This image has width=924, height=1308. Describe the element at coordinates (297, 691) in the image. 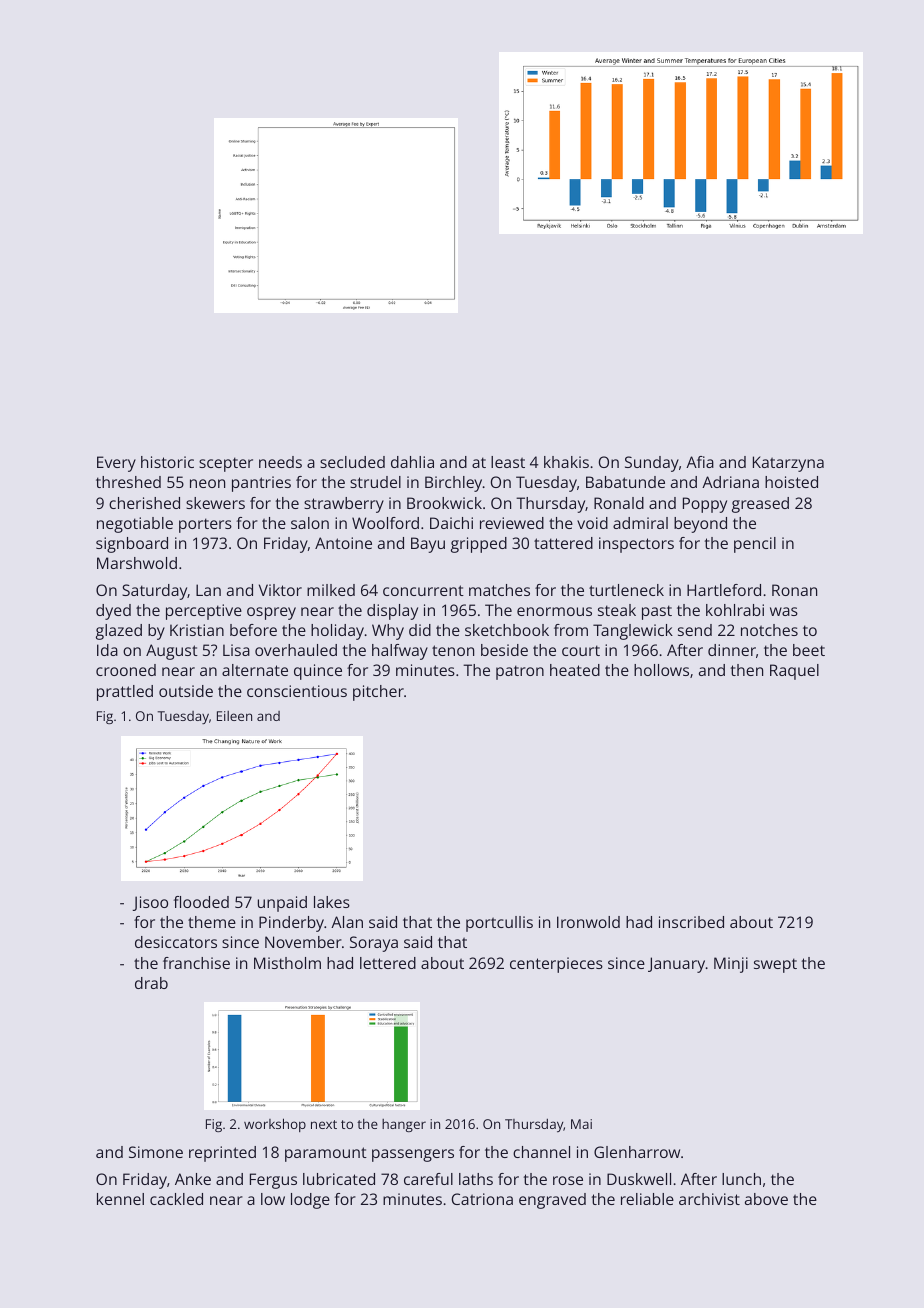

I see `conscientious` at that location.
